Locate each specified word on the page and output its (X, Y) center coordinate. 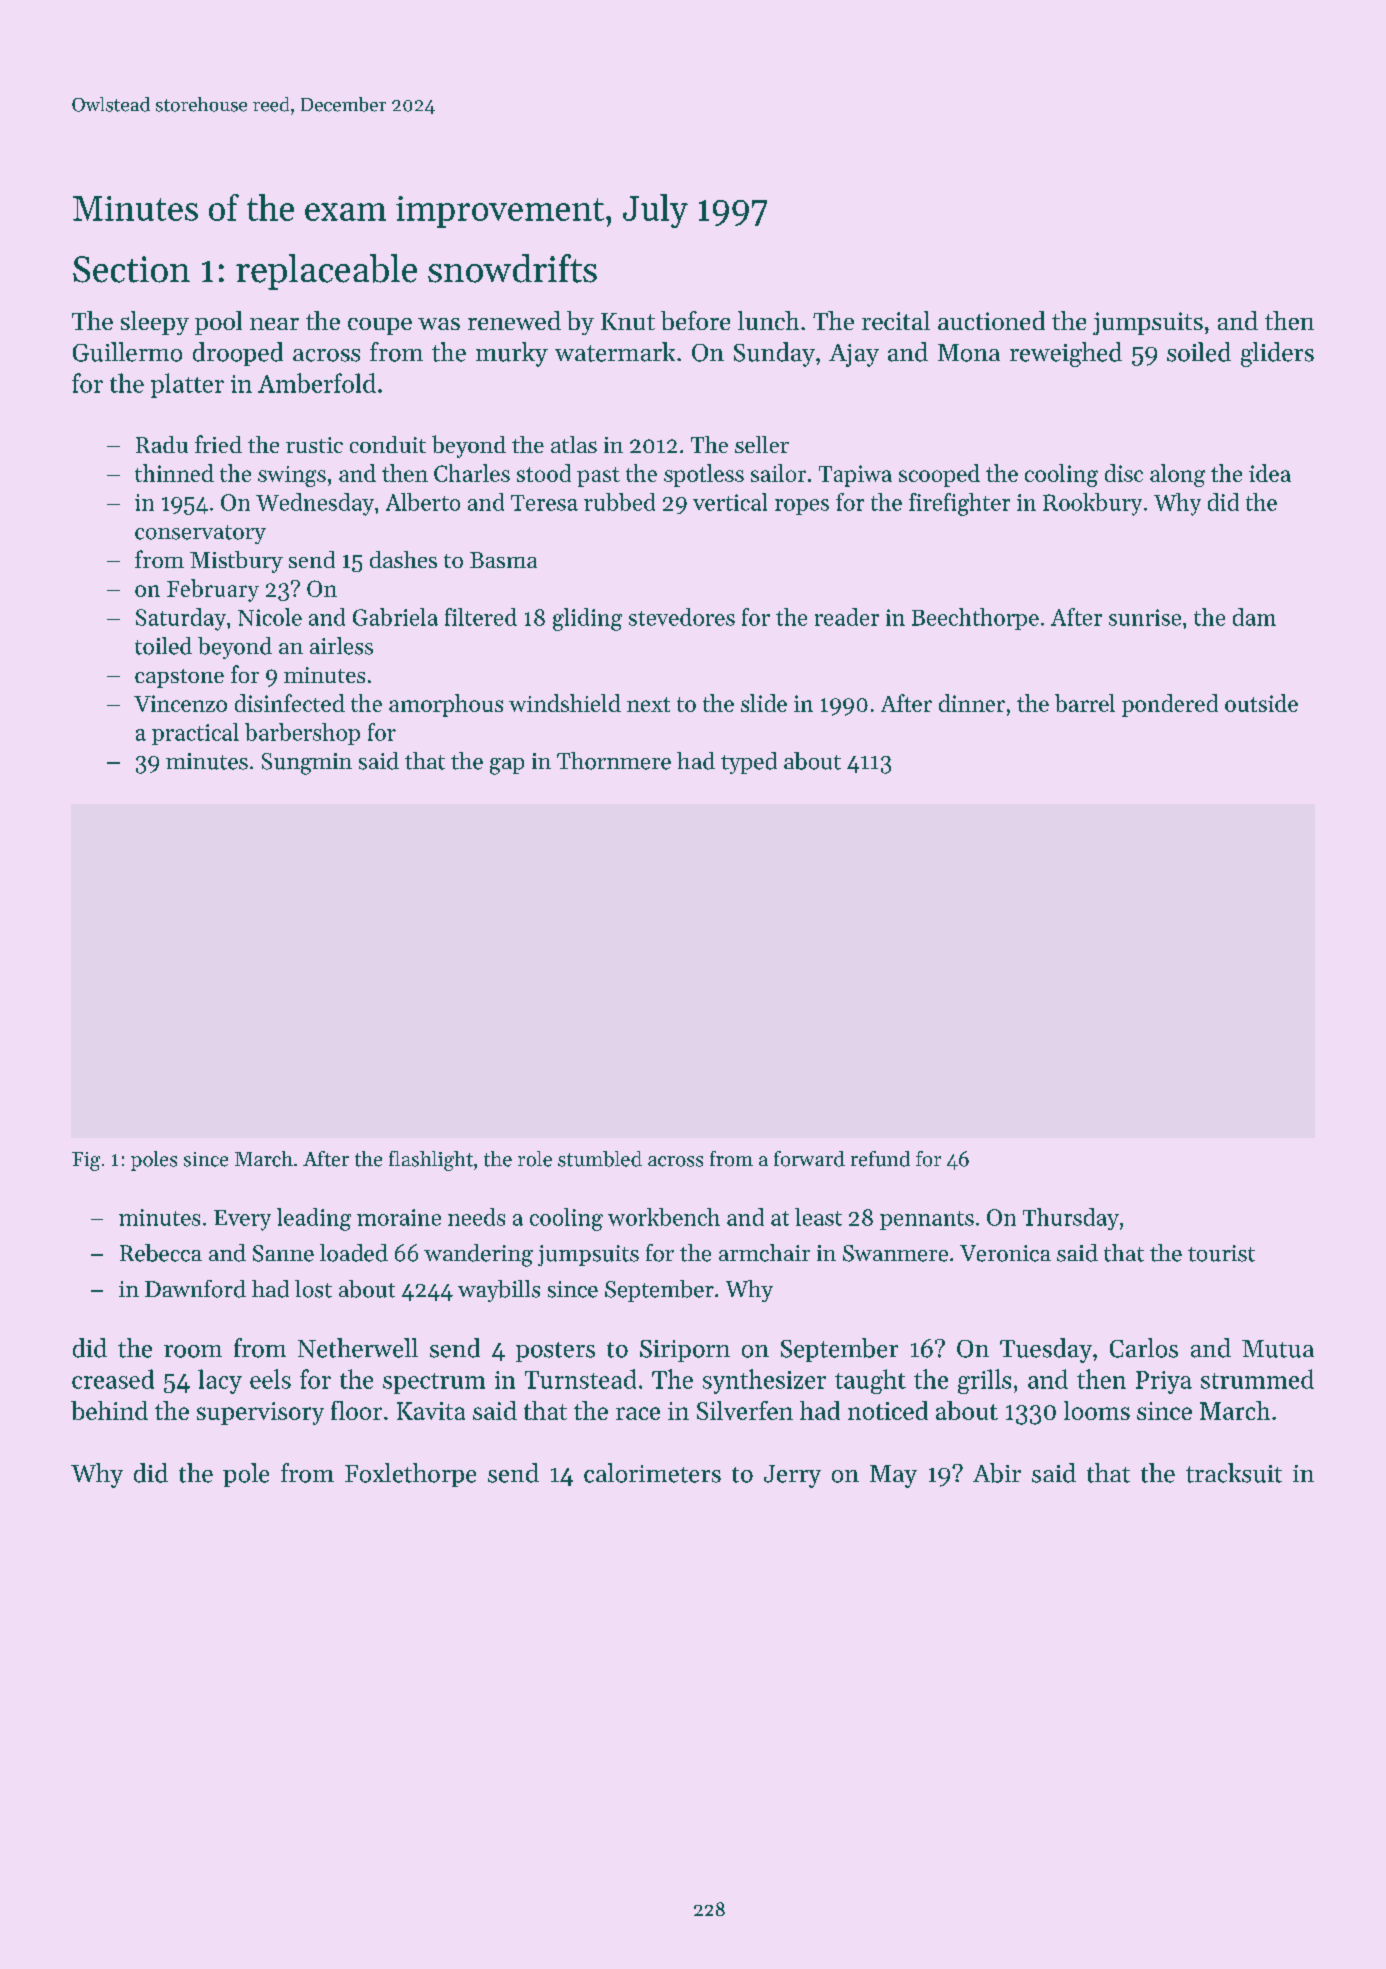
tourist (1221, 1253)
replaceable (326, 272)
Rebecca (161, 1253)
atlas (574, 444)
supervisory (260, 1413)
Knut (628, 321)
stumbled (600, 1159)
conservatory (200, 534)
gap (507, 766)
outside (1261, 703)
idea (1270, 473)
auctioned (991, 320)
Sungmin (307, 764)
